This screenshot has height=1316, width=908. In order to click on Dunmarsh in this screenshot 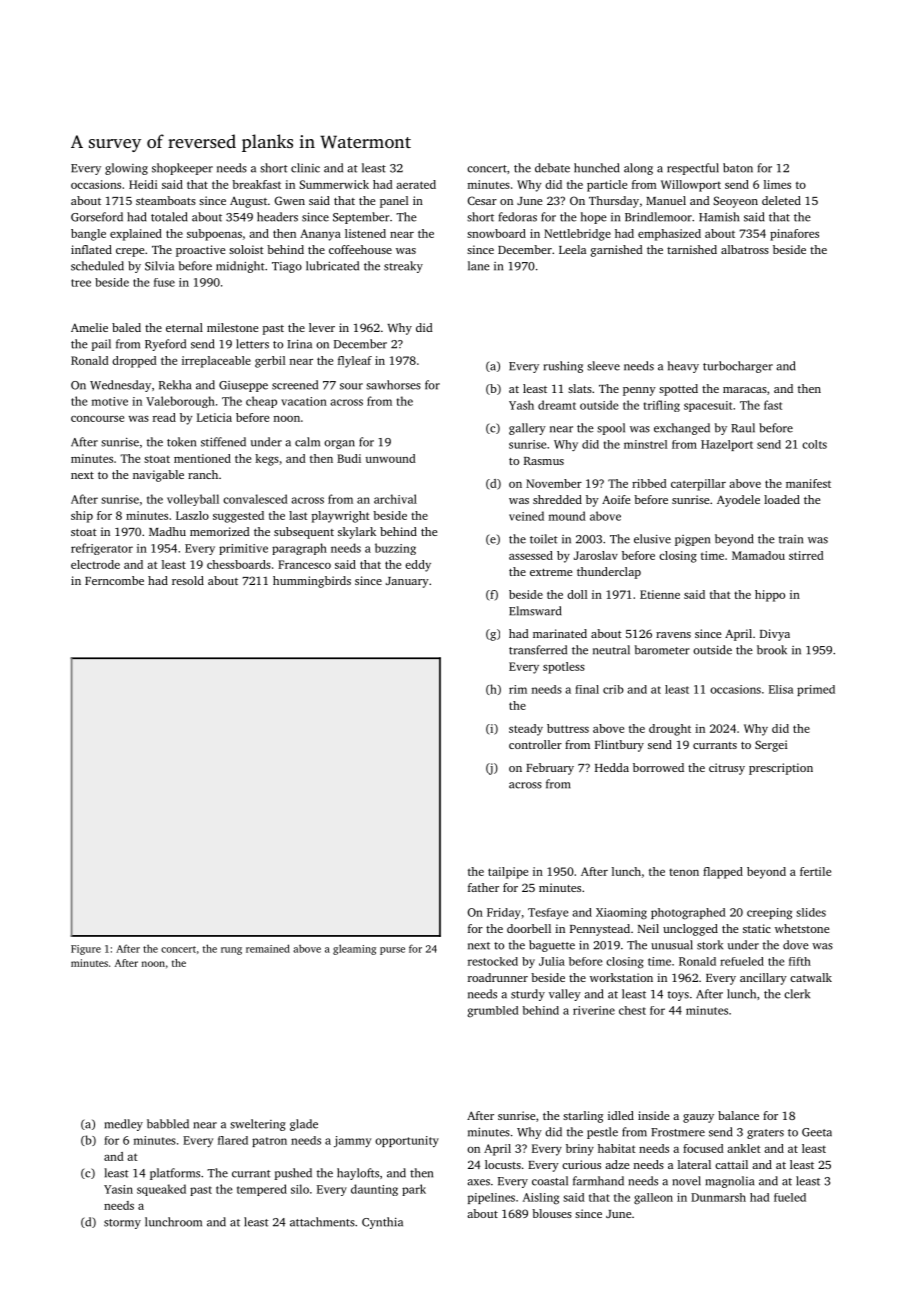, I will do `click(718, 1197)`.
